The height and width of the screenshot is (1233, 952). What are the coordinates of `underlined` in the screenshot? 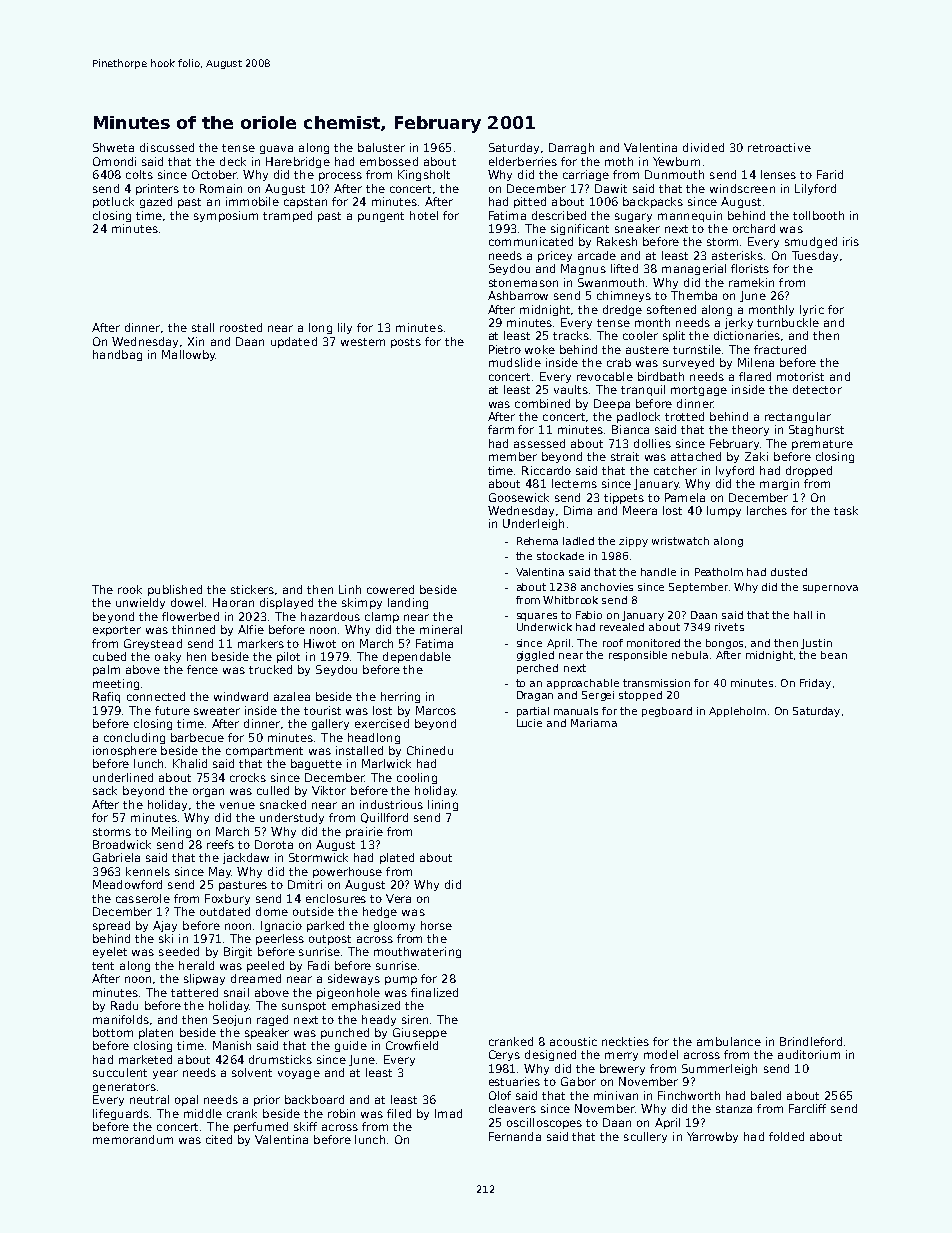 It's located at (123, 777).
